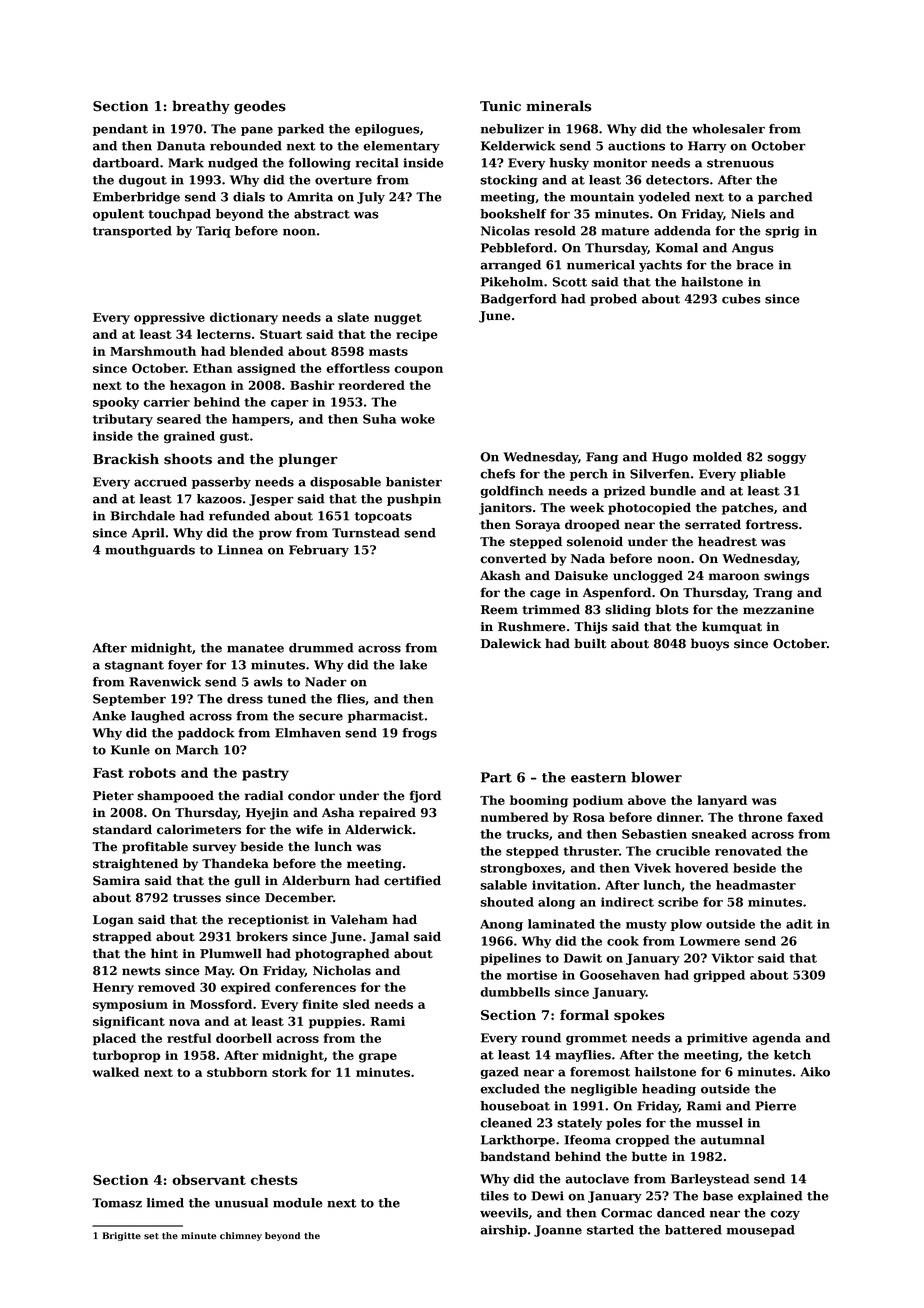  Describe the element at coordinates (116, 403) in the page. I see `spooky` at that location.
